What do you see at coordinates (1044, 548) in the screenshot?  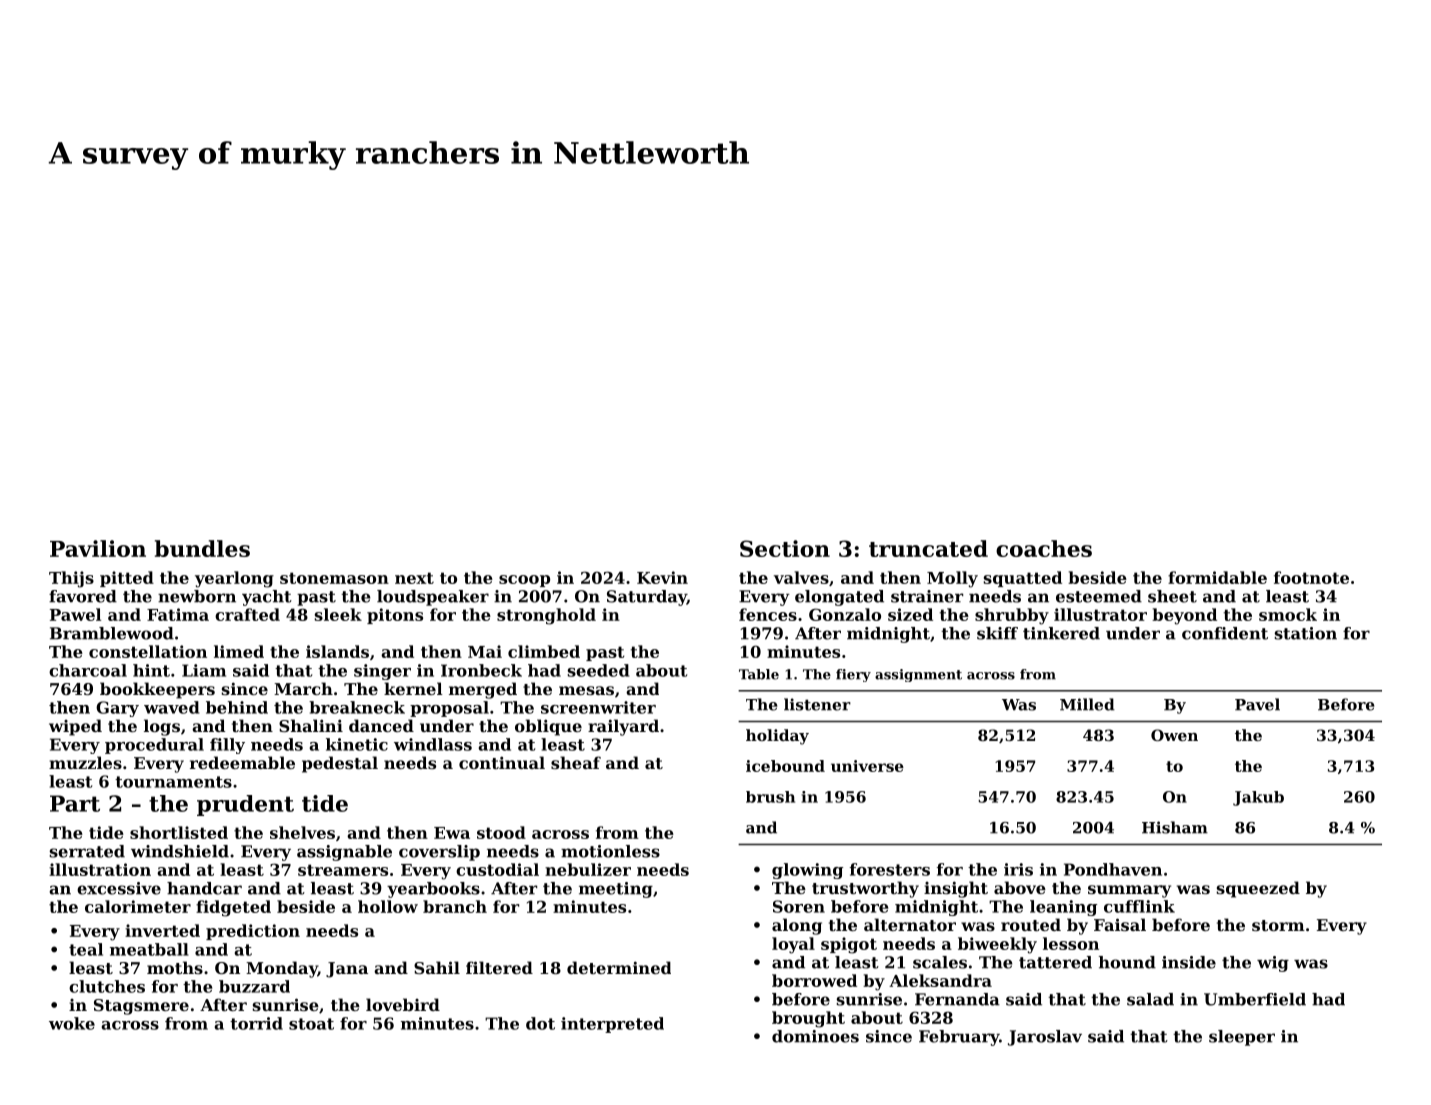 I see `coaches` at bounding box center [1044, 548].
